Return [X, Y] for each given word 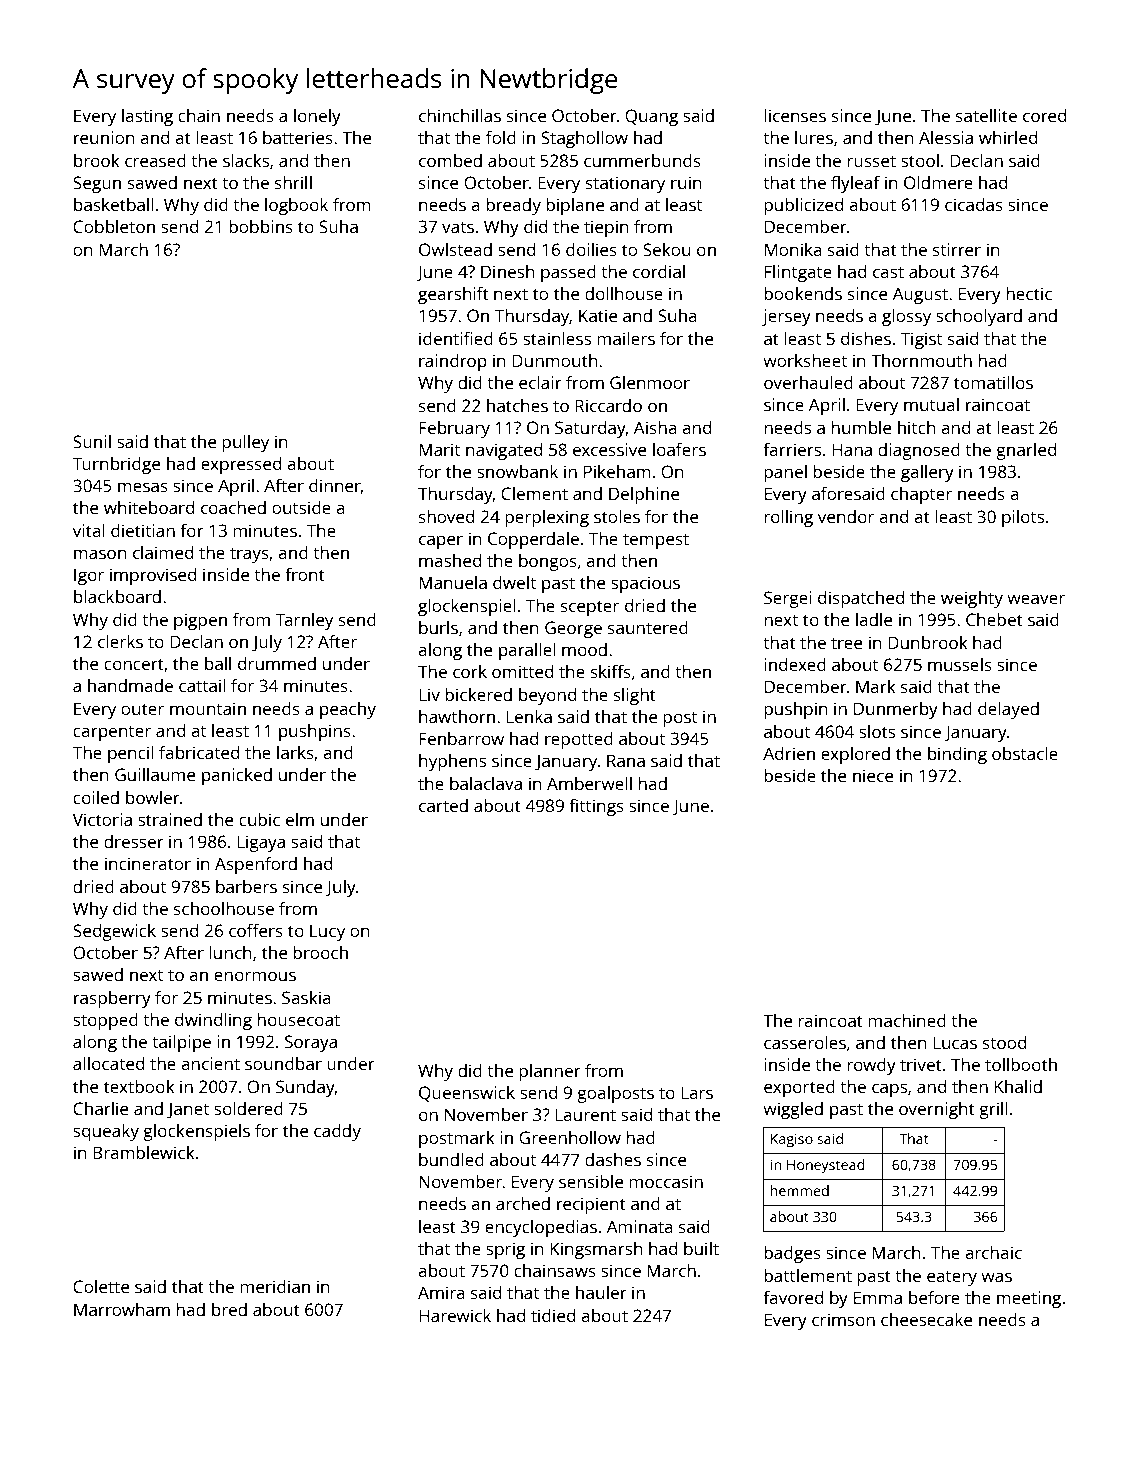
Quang [651, 117]
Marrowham [122, 1309]
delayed [1008, 710]
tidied [553, 1315]
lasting [147, 117]
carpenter [112, 733]
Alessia [946, 137]
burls [438, 627]
